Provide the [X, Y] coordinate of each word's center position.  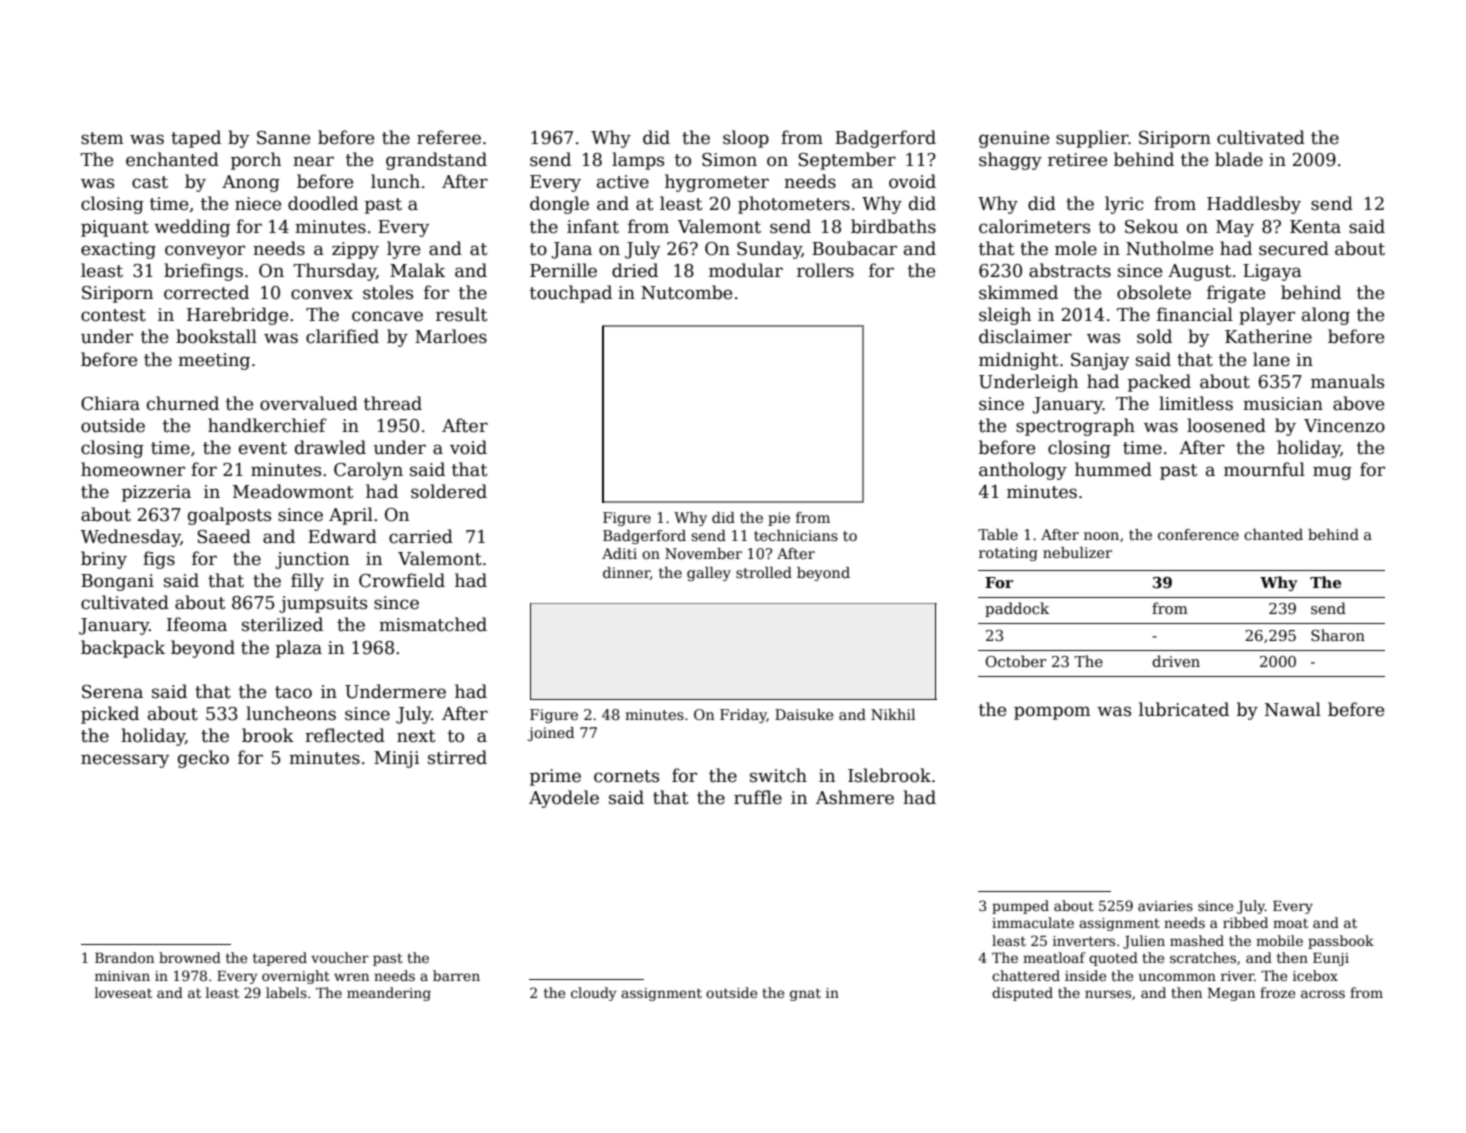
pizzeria [156, 493]
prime [555, 777]
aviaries [1165, 906]
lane [1271, 359]
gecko [203, 759]
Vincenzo [1344, 426]
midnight [1018, 361]
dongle [559, 205]
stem [102, 138]
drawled [330, 447]
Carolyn [368, 471]
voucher [340, 957]
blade [1239, 159]
